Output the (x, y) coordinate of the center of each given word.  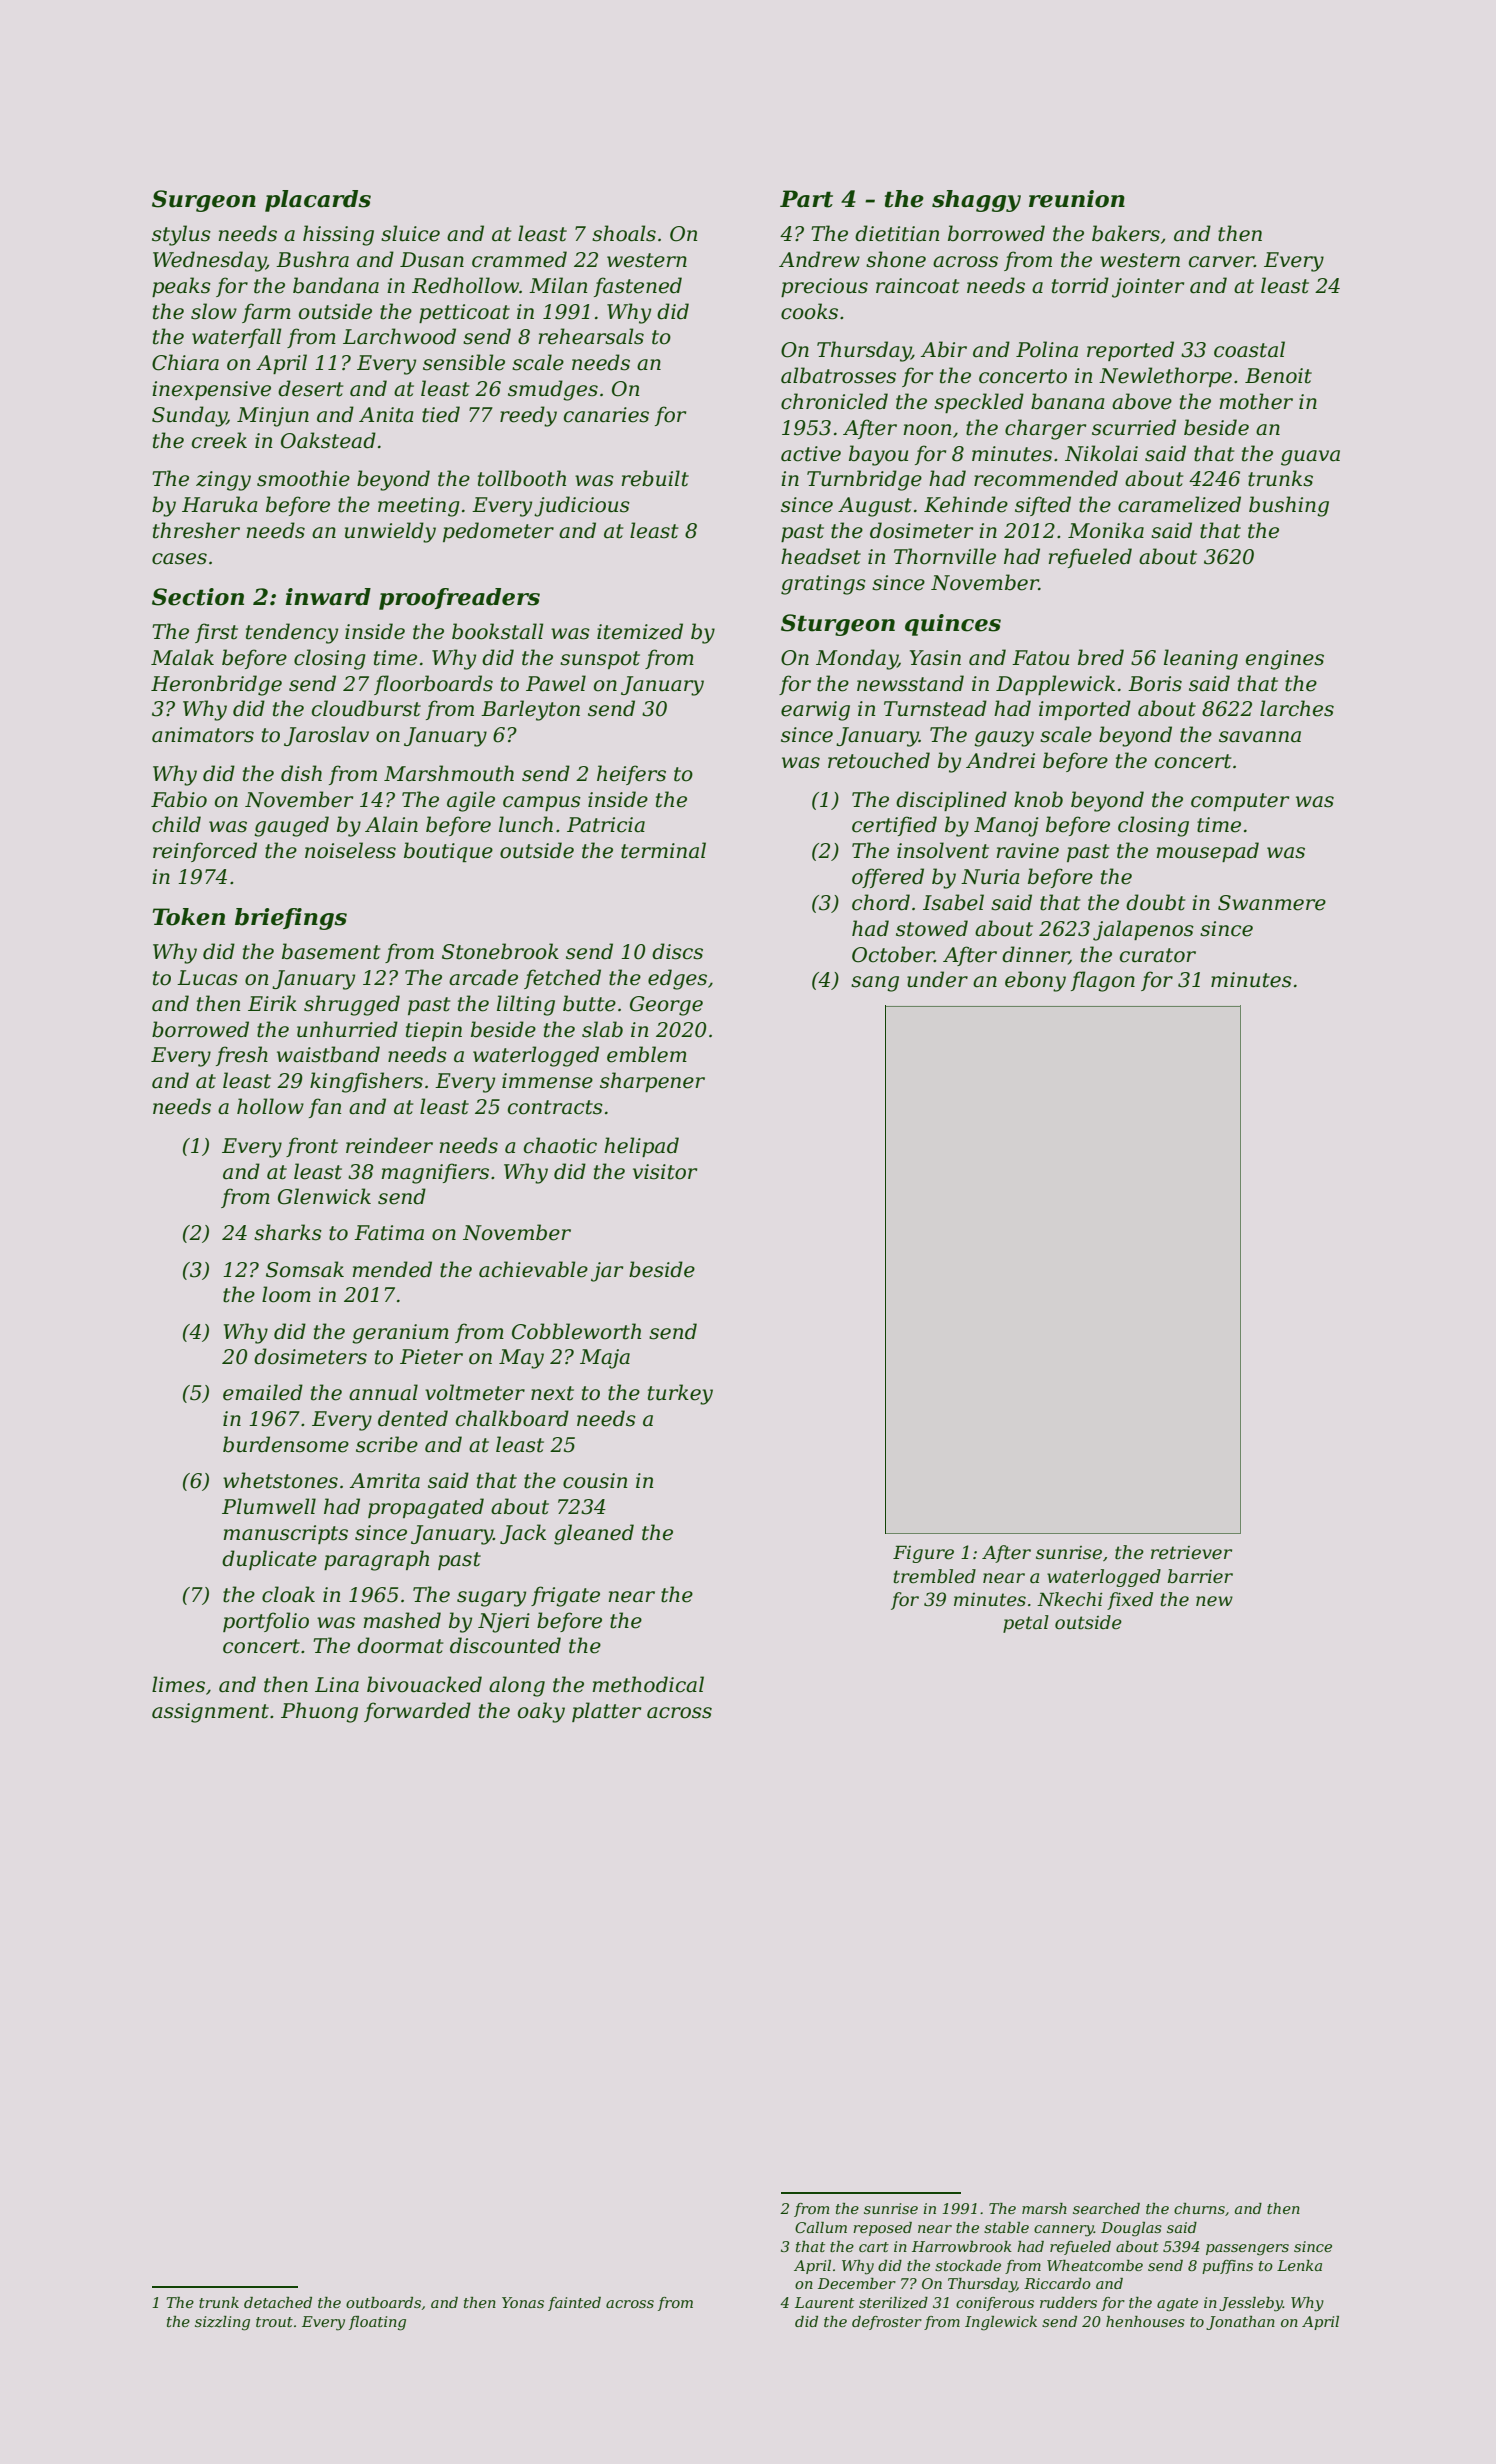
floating (377, 2323)
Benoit (1278, 376)
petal (1026, 1624)
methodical (648, 1684)
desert (310, 388)
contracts (555, 1107)
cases (179, 559)
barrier (1200, 1576)
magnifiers (435, 1173)
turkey (680, 1394)
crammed (519, 259)
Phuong (319, 1712)
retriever (1191, 1553)
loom (286, 1294)
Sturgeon (838, 625)
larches (1297, 708)
